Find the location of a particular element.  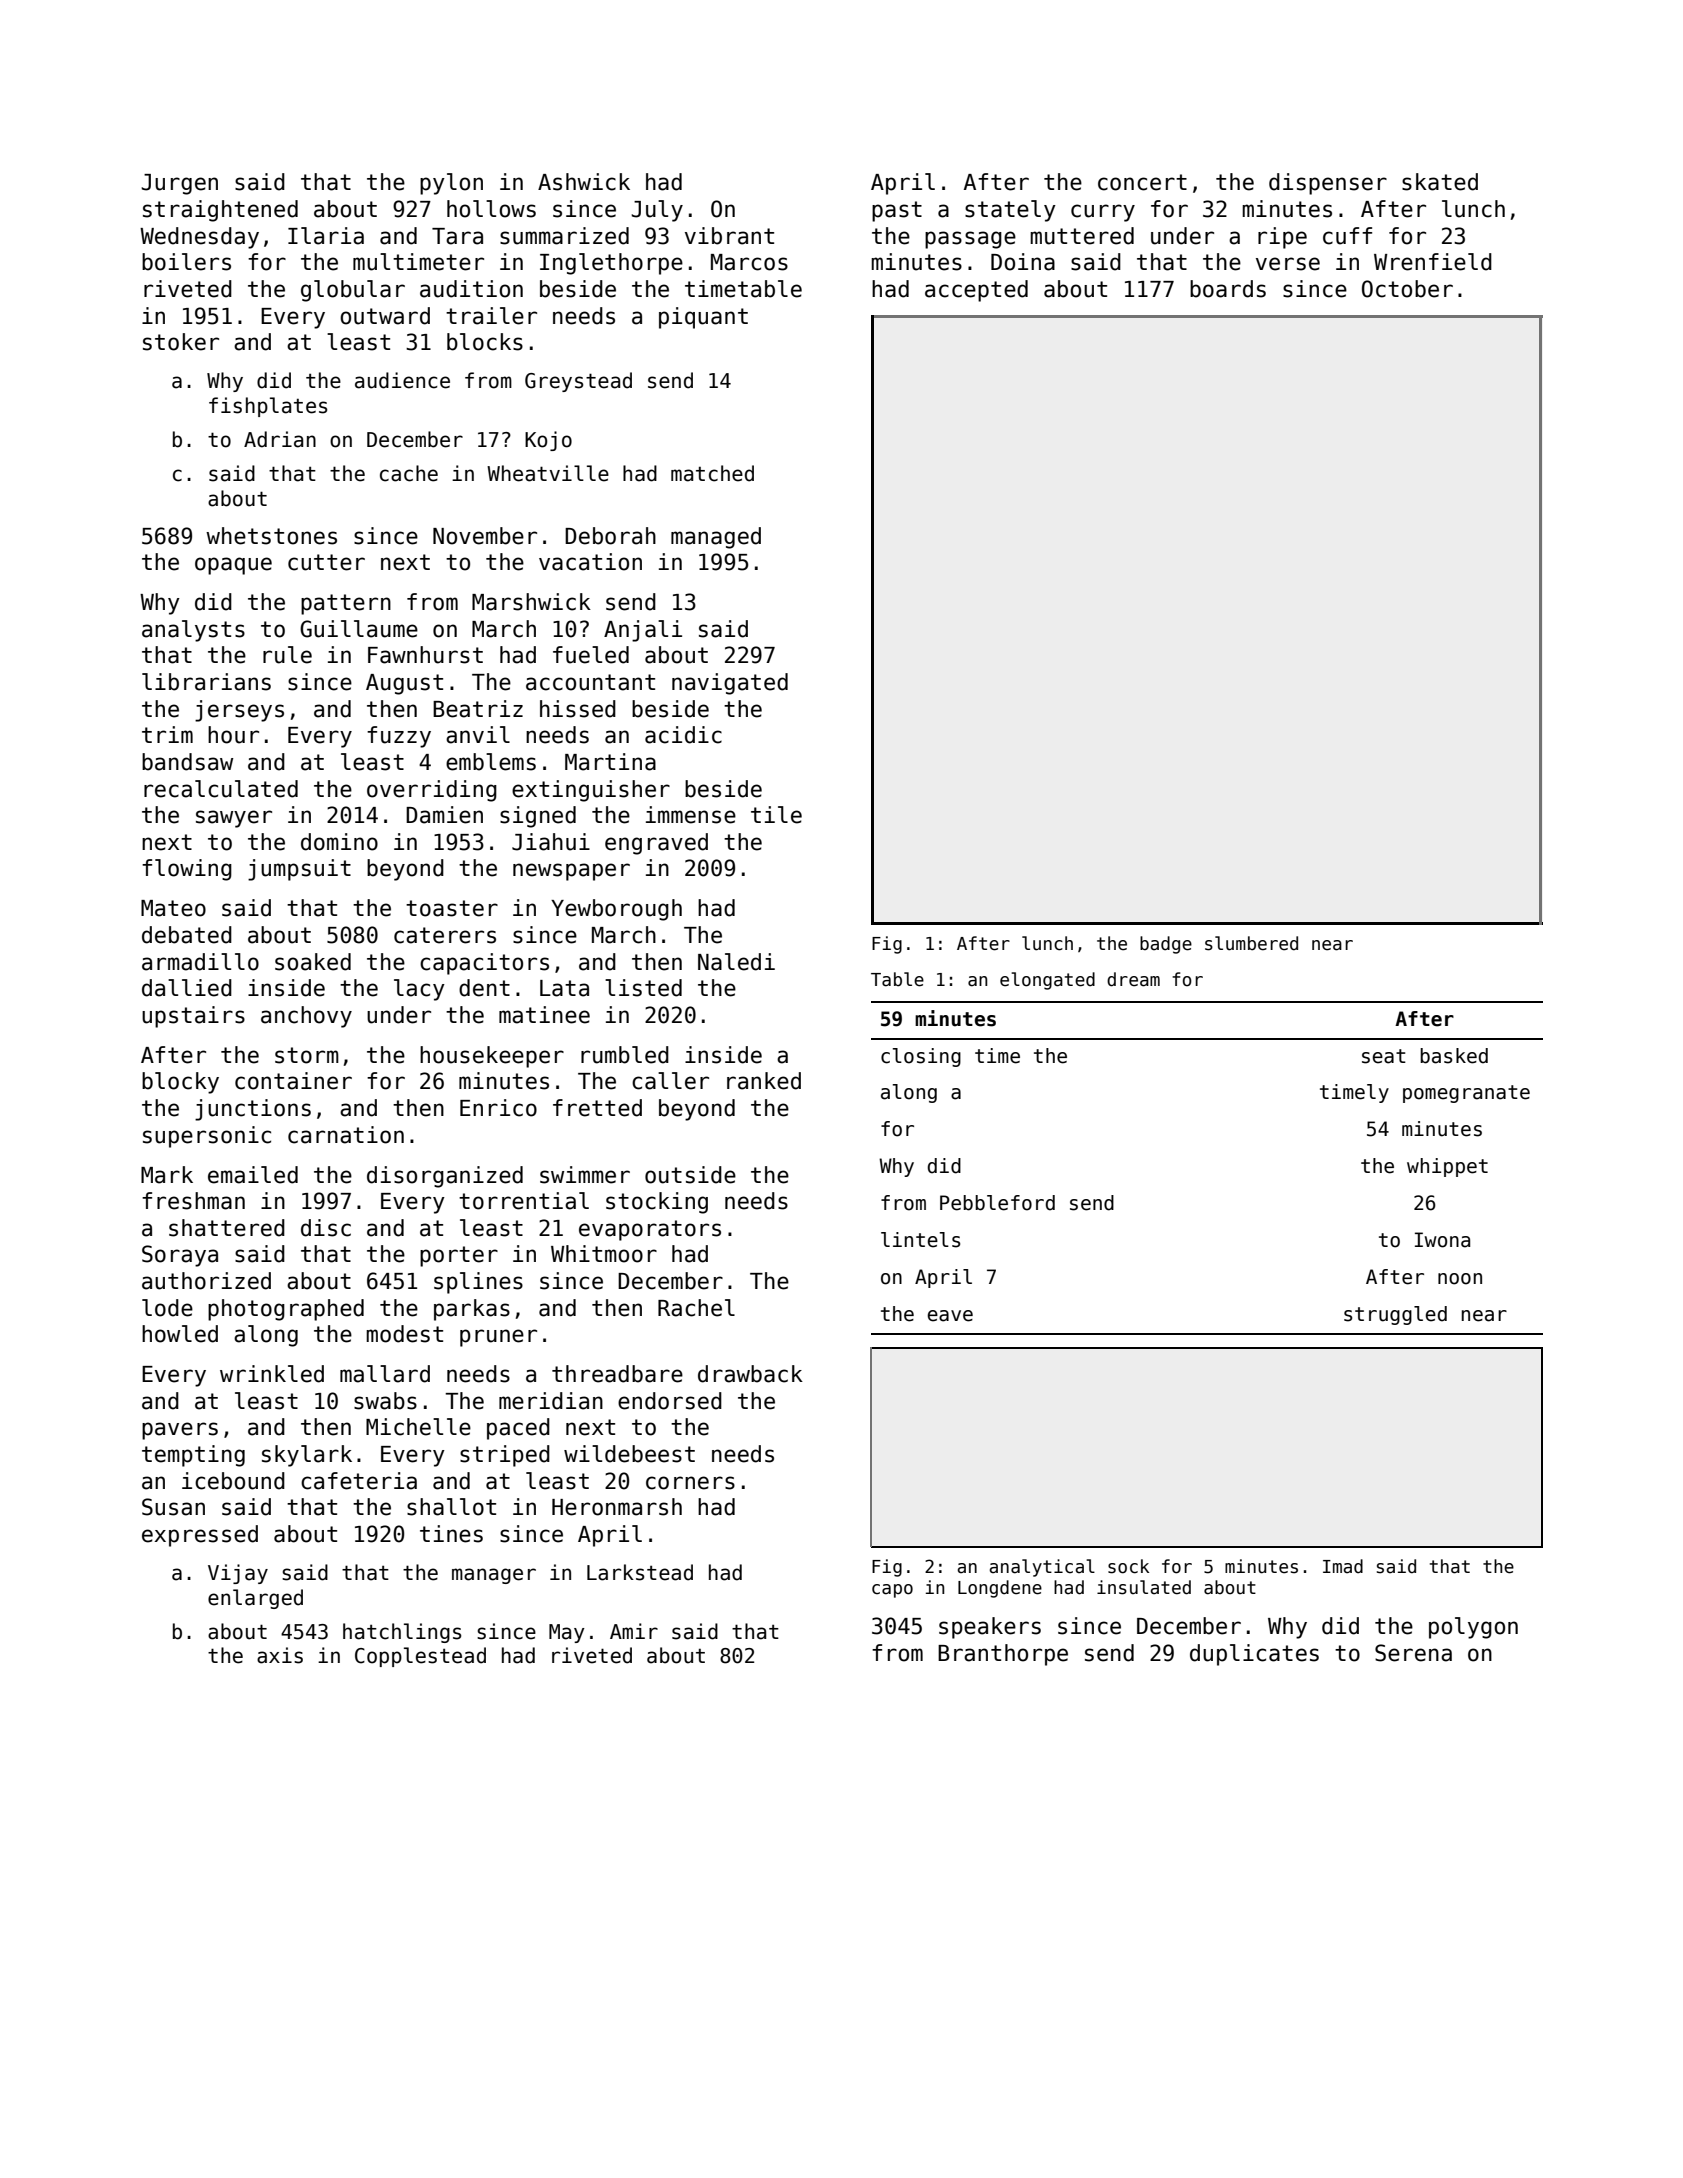

Copplestead is located at coordinates (420, 1657).
